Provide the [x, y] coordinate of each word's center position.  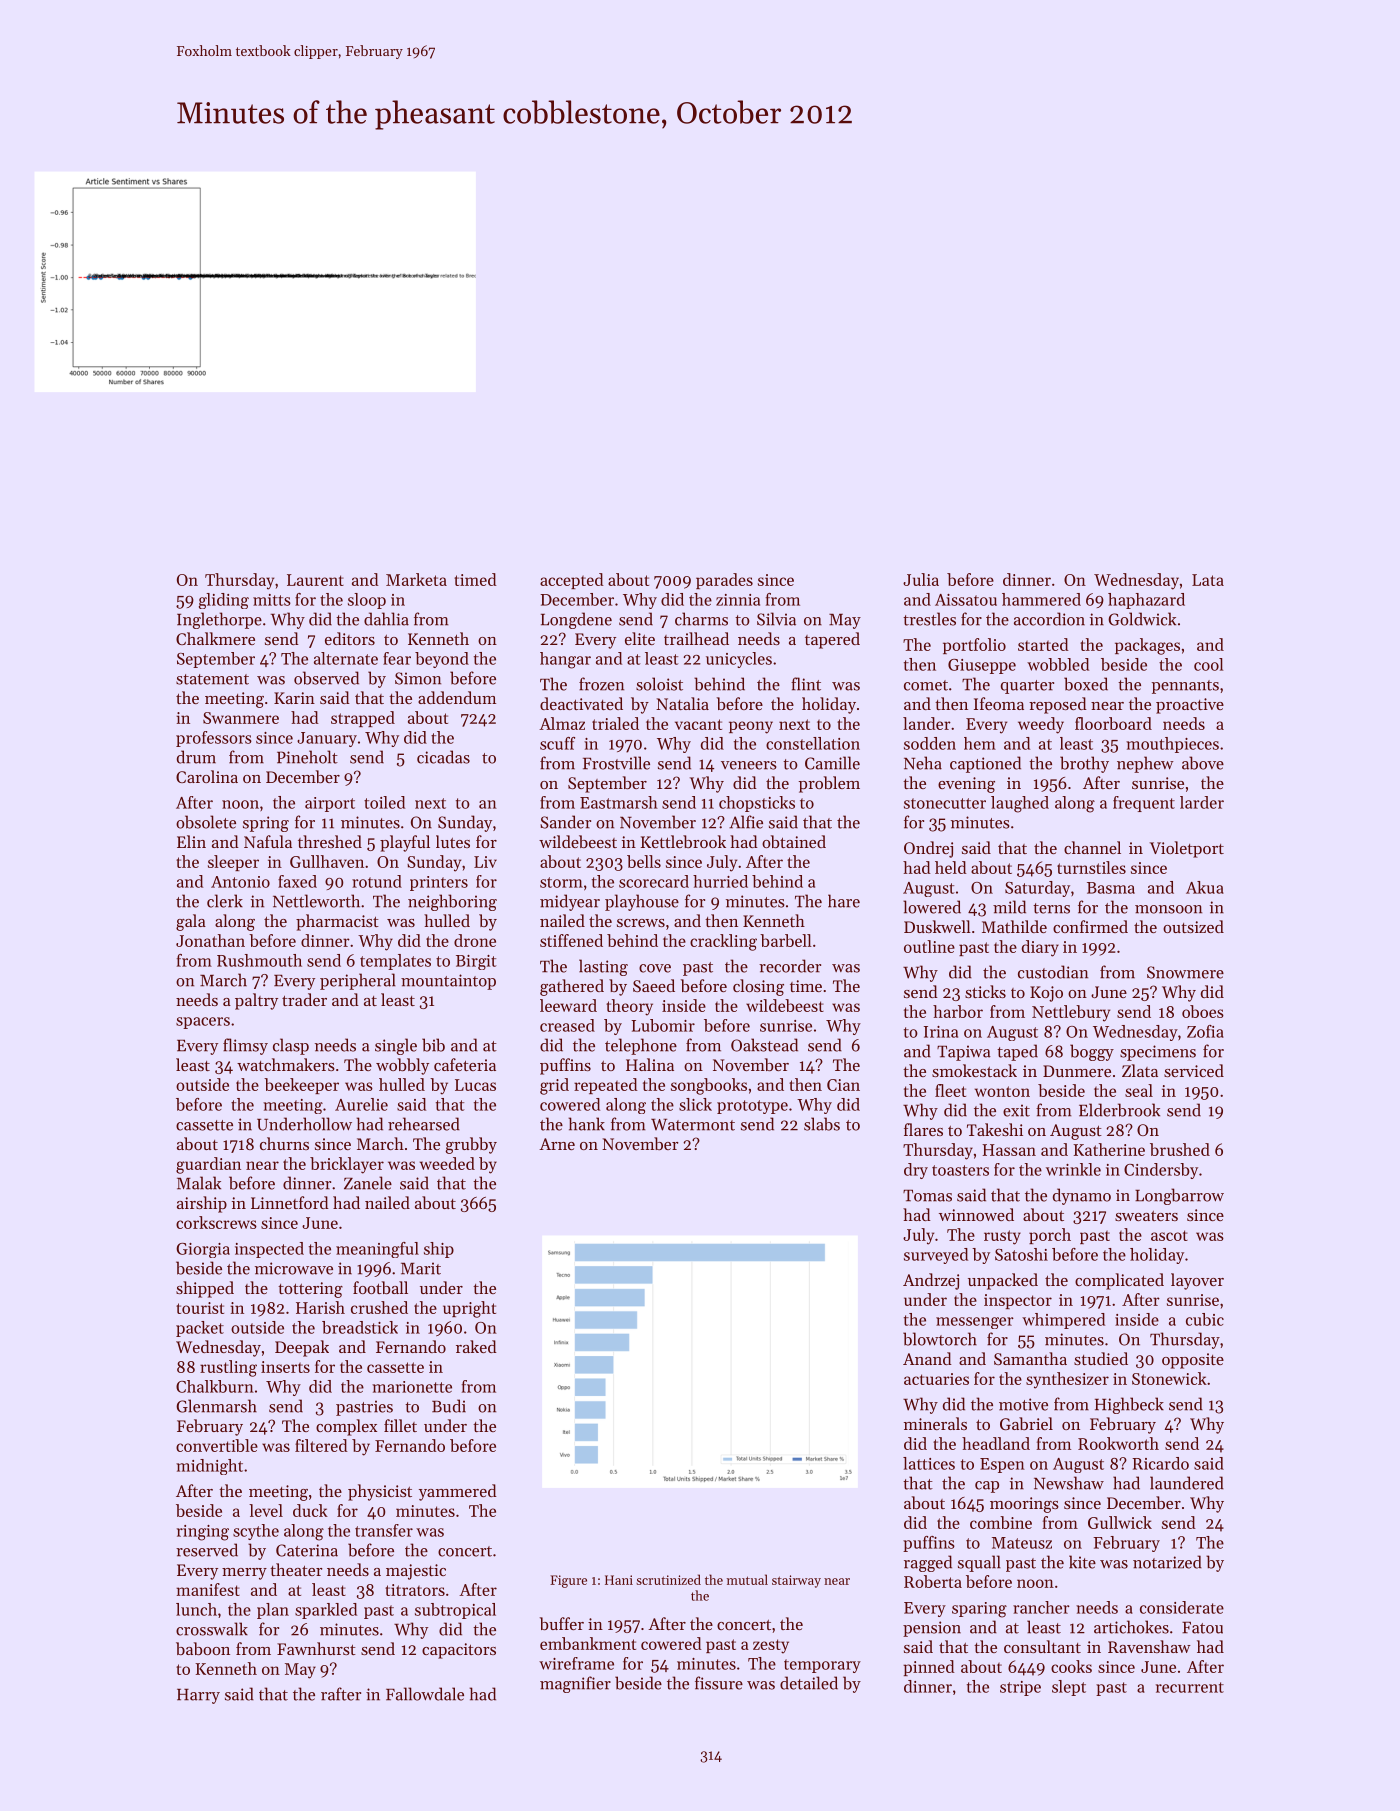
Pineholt [307, 757]
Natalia [682, 703]
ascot [1169, 1235]
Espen [1002, 1465]
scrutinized [668, 1579]
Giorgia [203, 1250]
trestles [929, 619]
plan [273, 1611]
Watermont [693, 1125]
